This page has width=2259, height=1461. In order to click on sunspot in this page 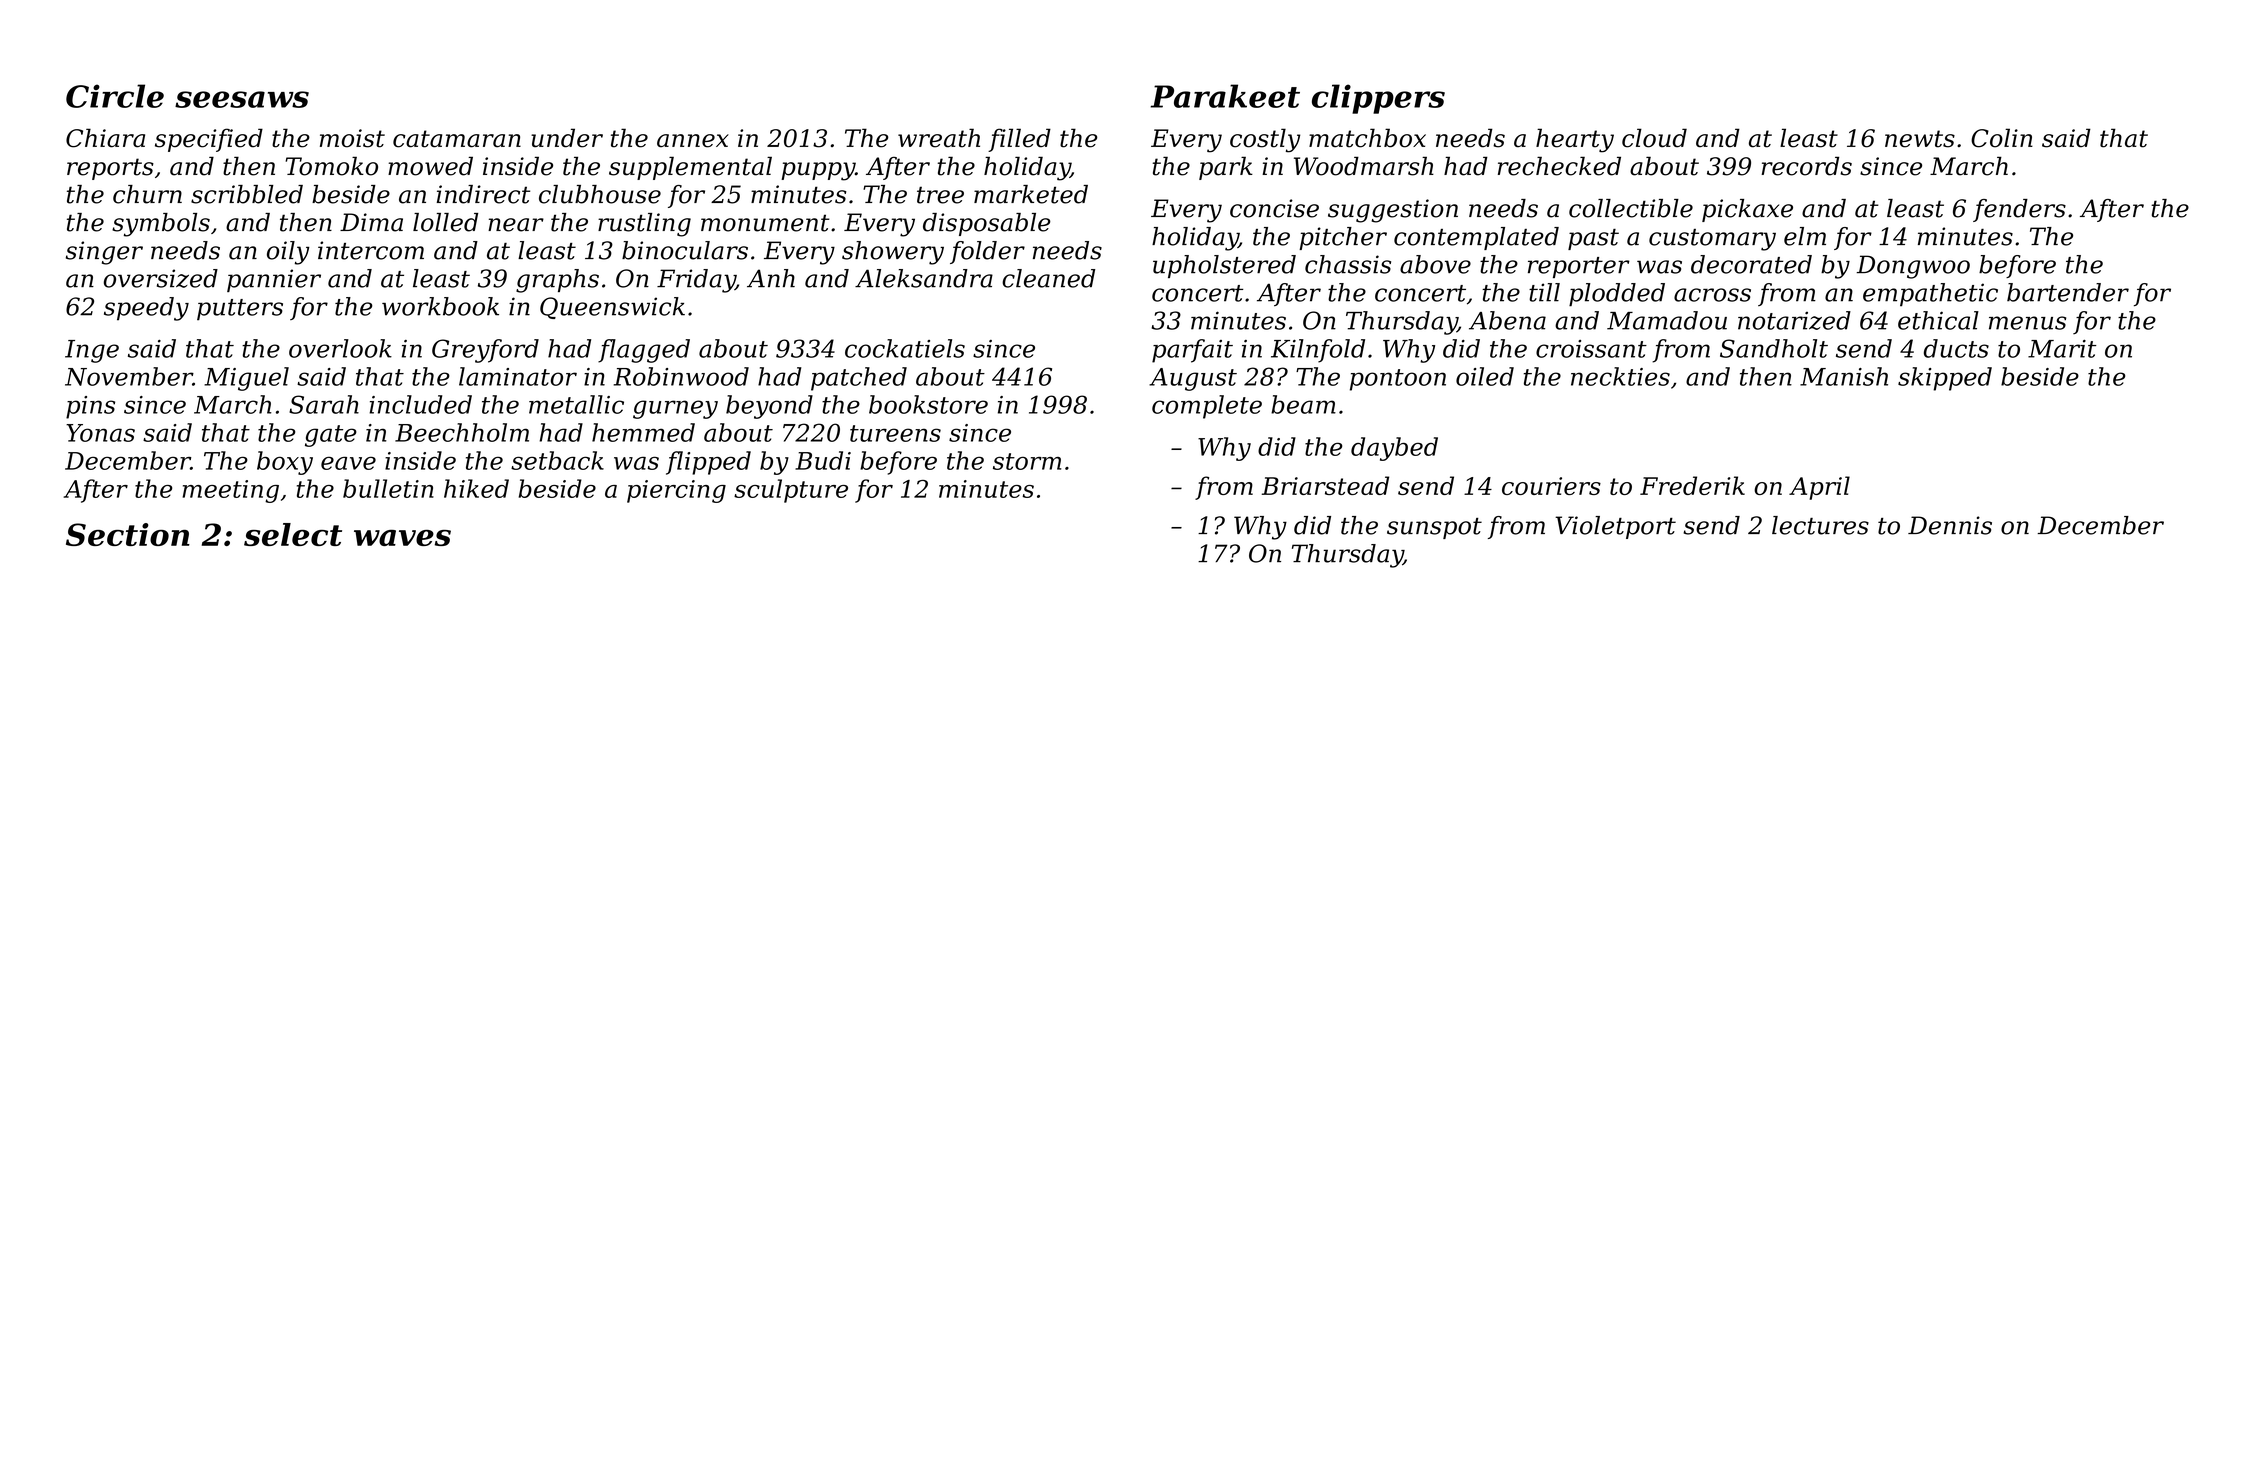, I will do `click(1434, 528)`.
